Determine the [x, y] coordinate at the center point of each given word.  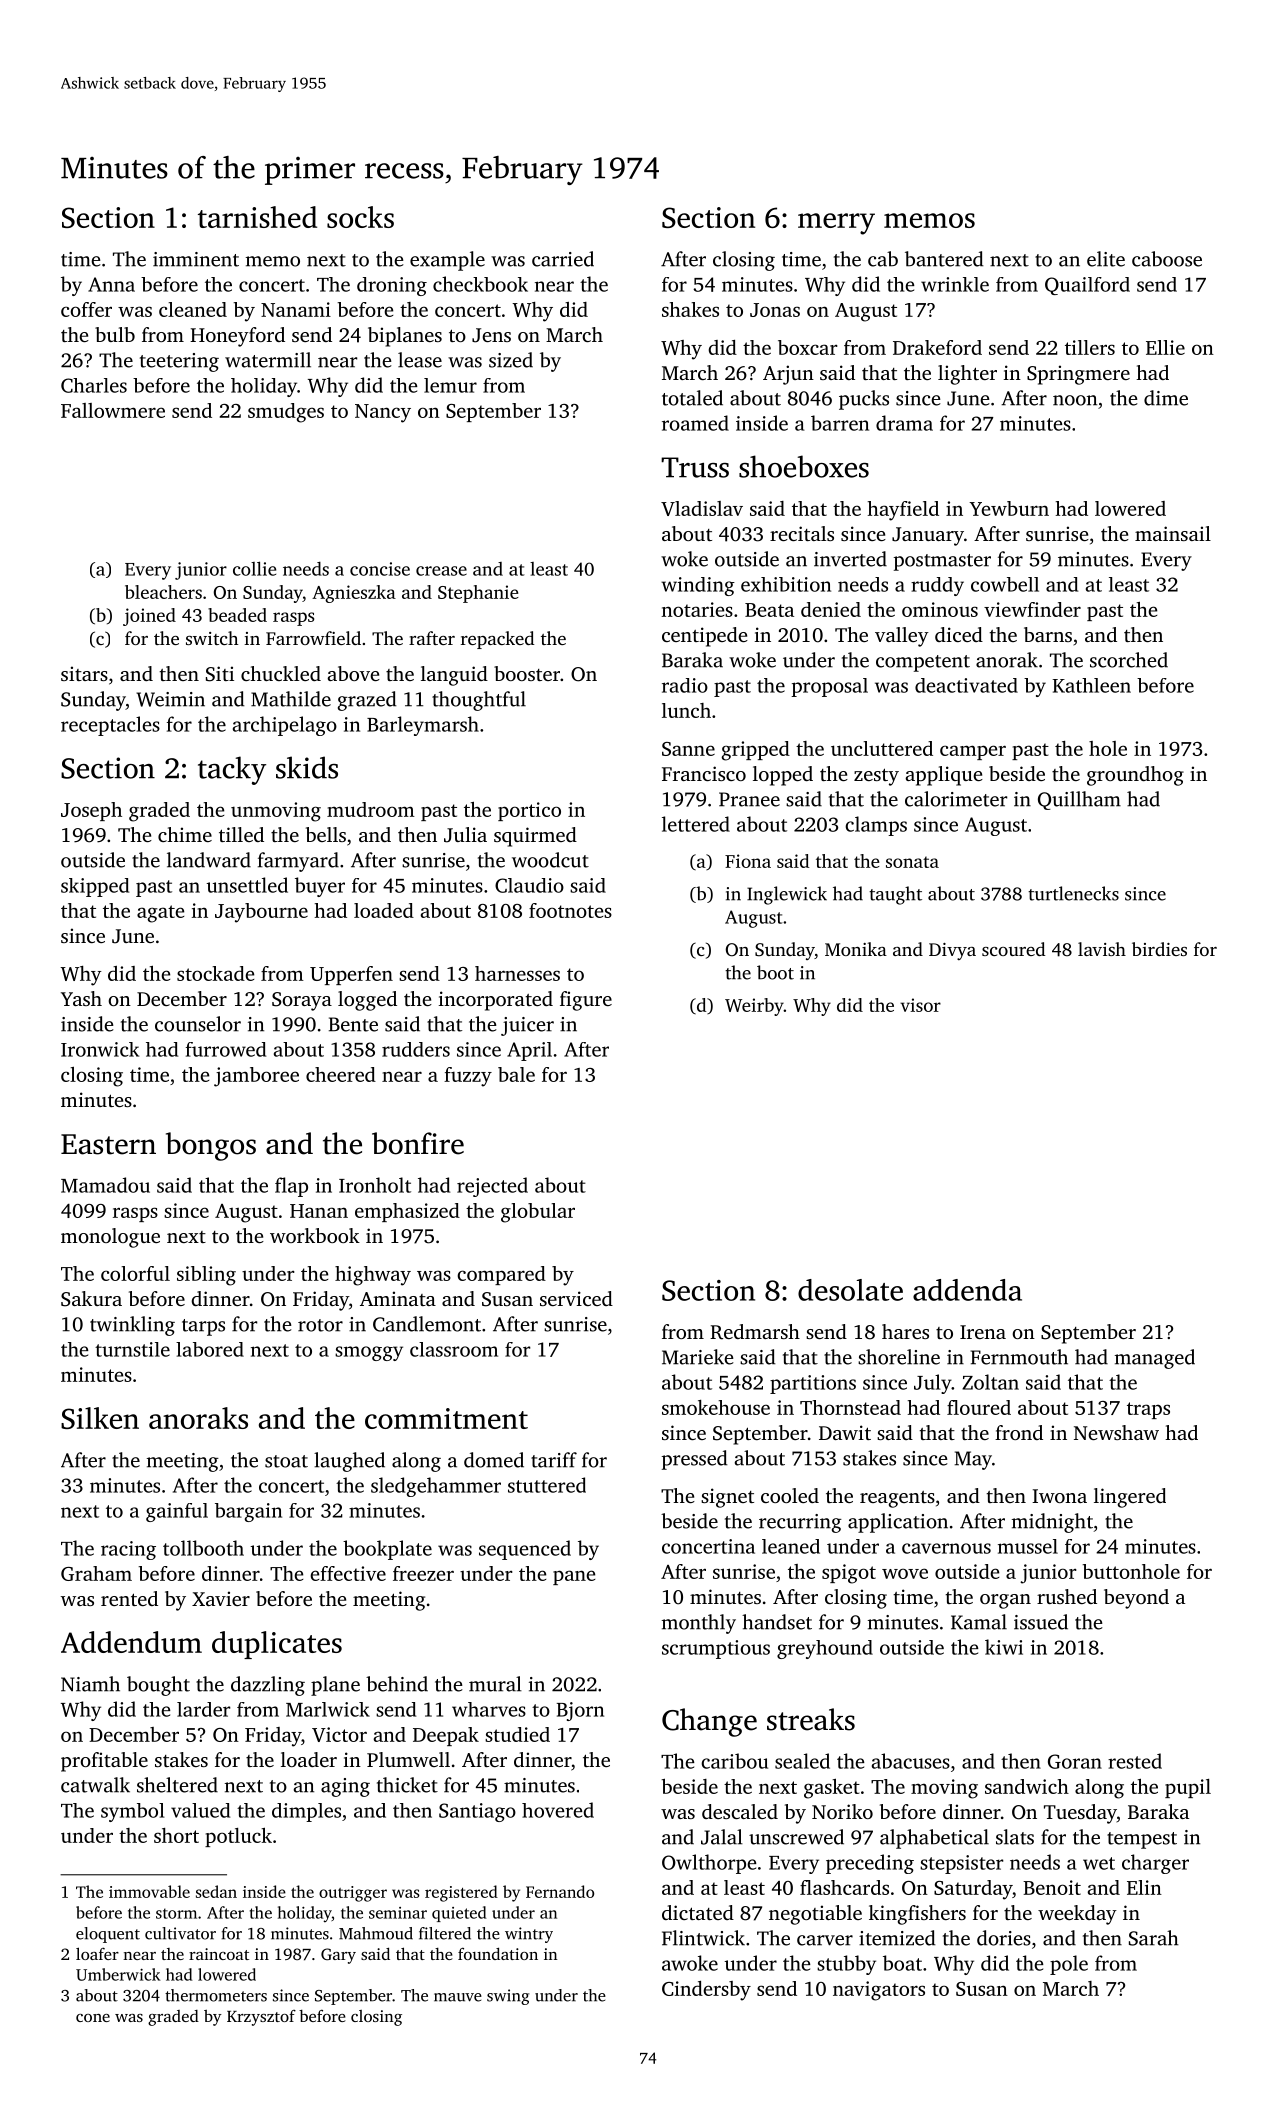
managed [1155, 1359]
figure [586, 1001]
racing [128, 1550]
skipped [95, 887]
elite [1106, 259]
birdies [1159, 949]
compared [501, 1275]
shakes [690, 309]
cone [93, 2018]
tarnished [257, 217]
